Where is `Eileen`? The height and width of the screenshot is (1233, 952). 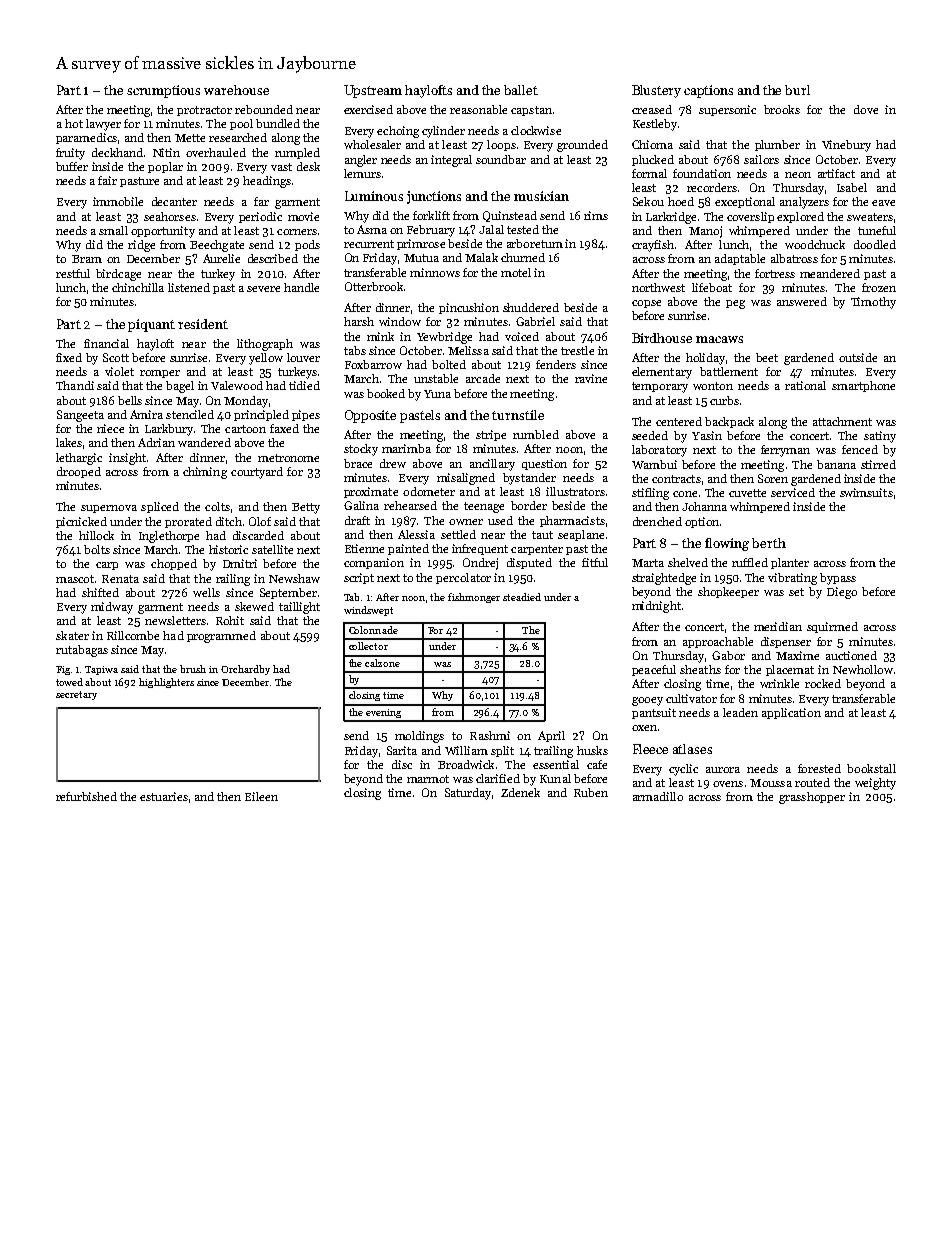 Eileen is located at coordinates (261, 796).
